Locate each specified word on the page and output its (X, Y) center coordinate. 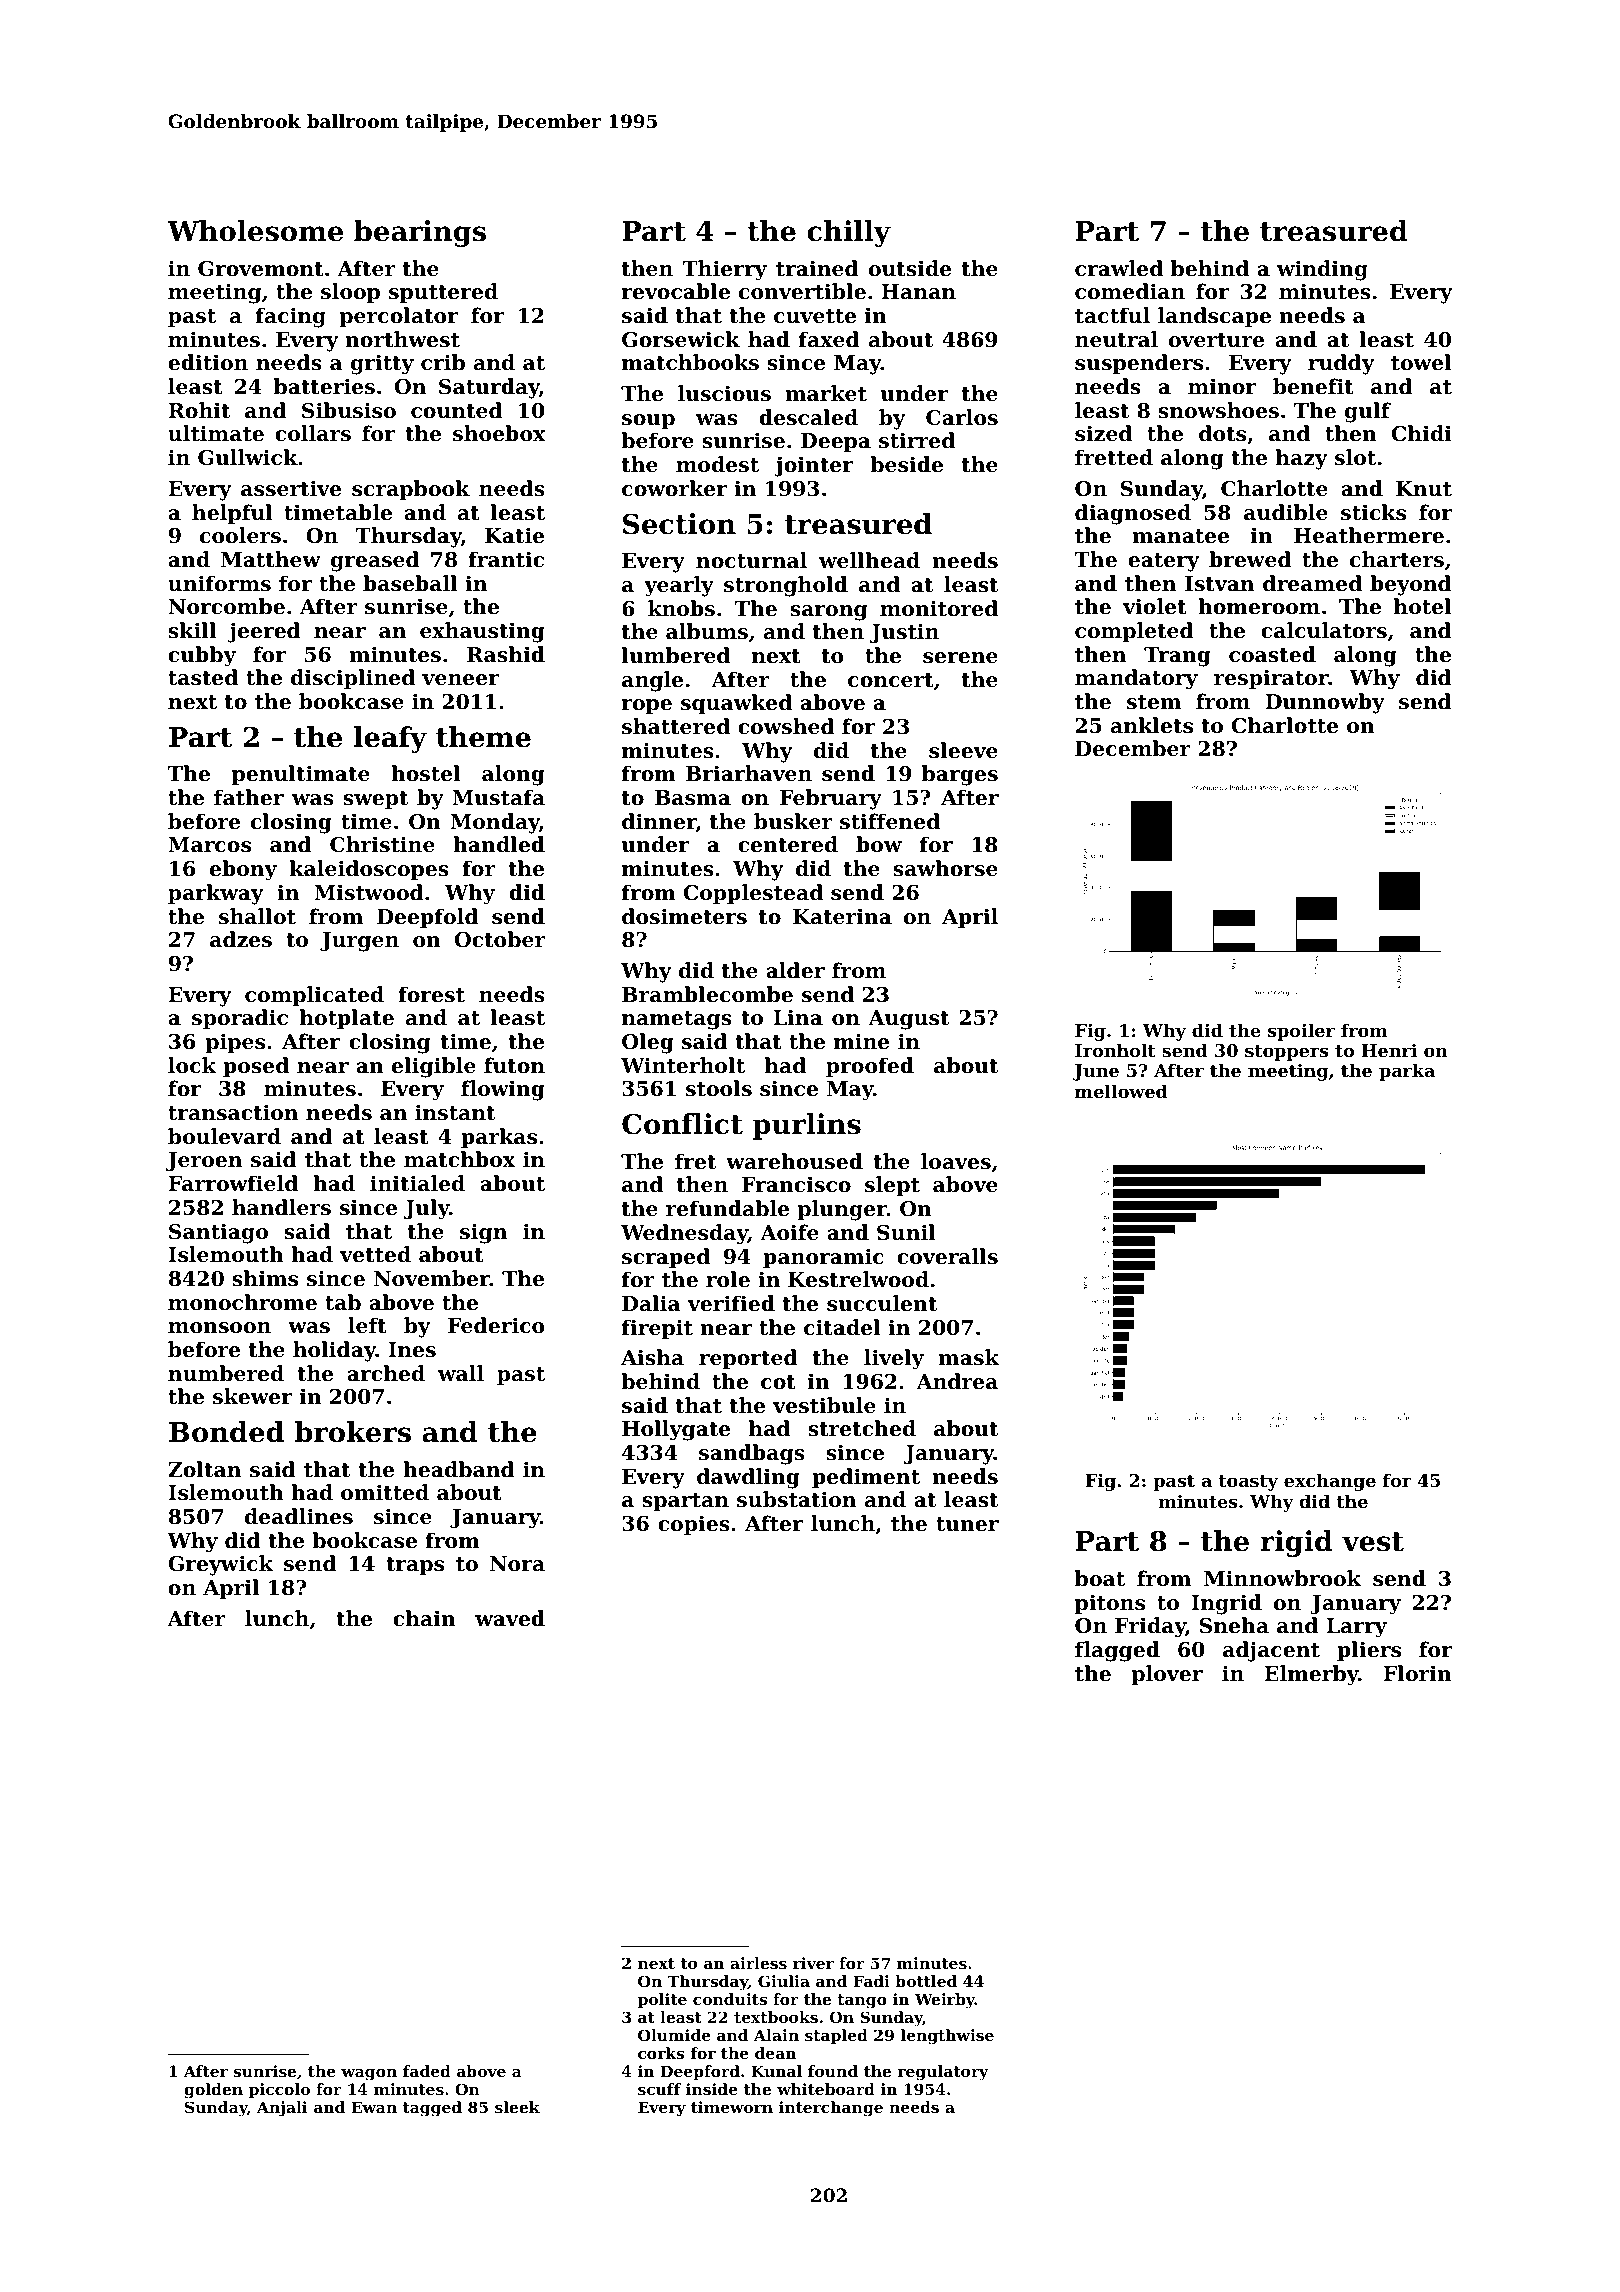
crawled (1119, 268)
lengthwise (947, 2037)
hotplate (347, 1019)
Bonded (226, 1432)
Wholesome (255, 231)
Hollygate (676, 1430)
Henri (1389, 1050)
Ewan (374, 2107)
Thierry (724, 270)
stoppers (1286, 1053)
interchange (831, 2109)
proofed (870, 1067)
